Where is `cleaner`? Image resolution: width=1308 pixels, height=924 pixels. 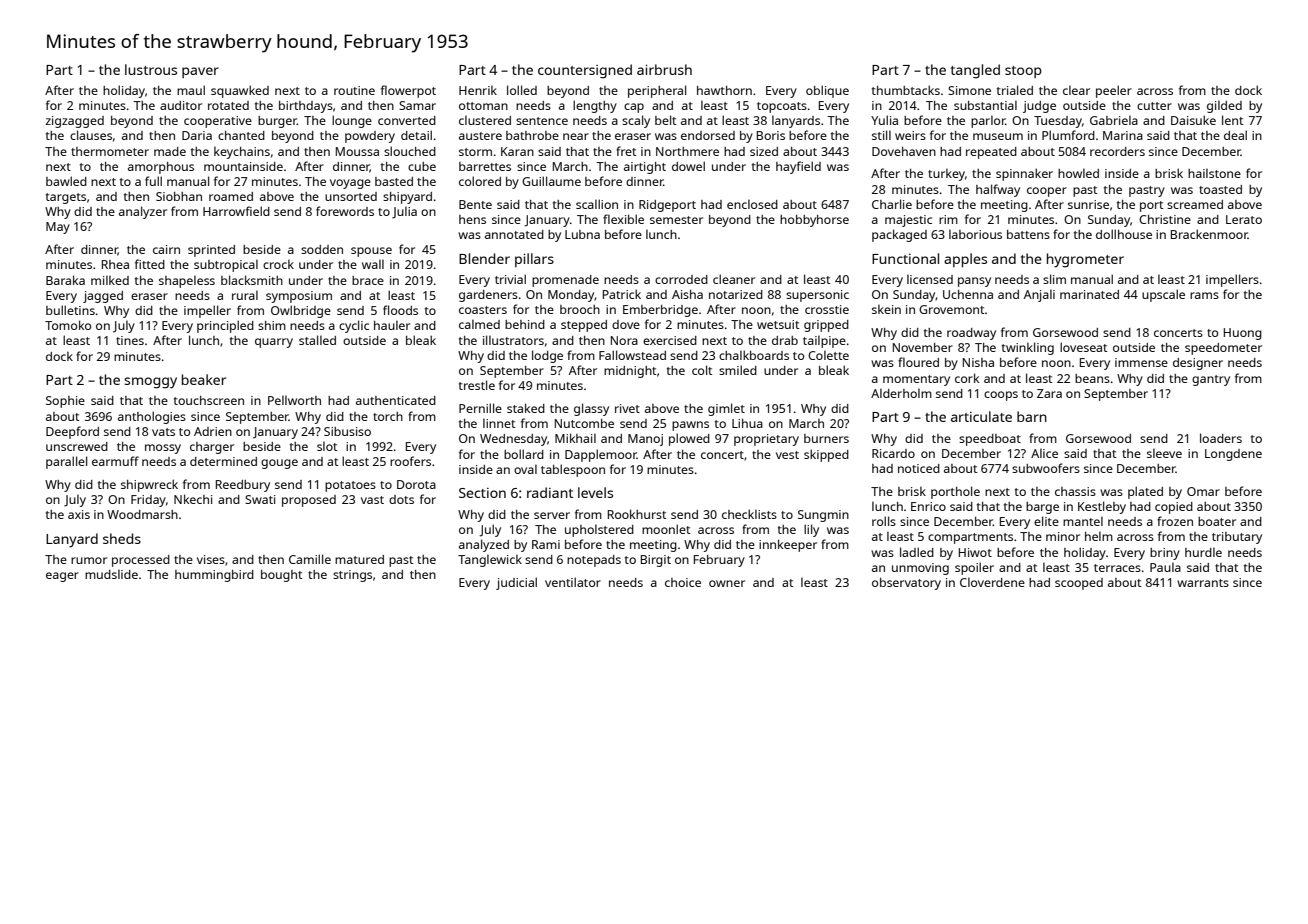 cleaner is located at coordinates (734, 279).
